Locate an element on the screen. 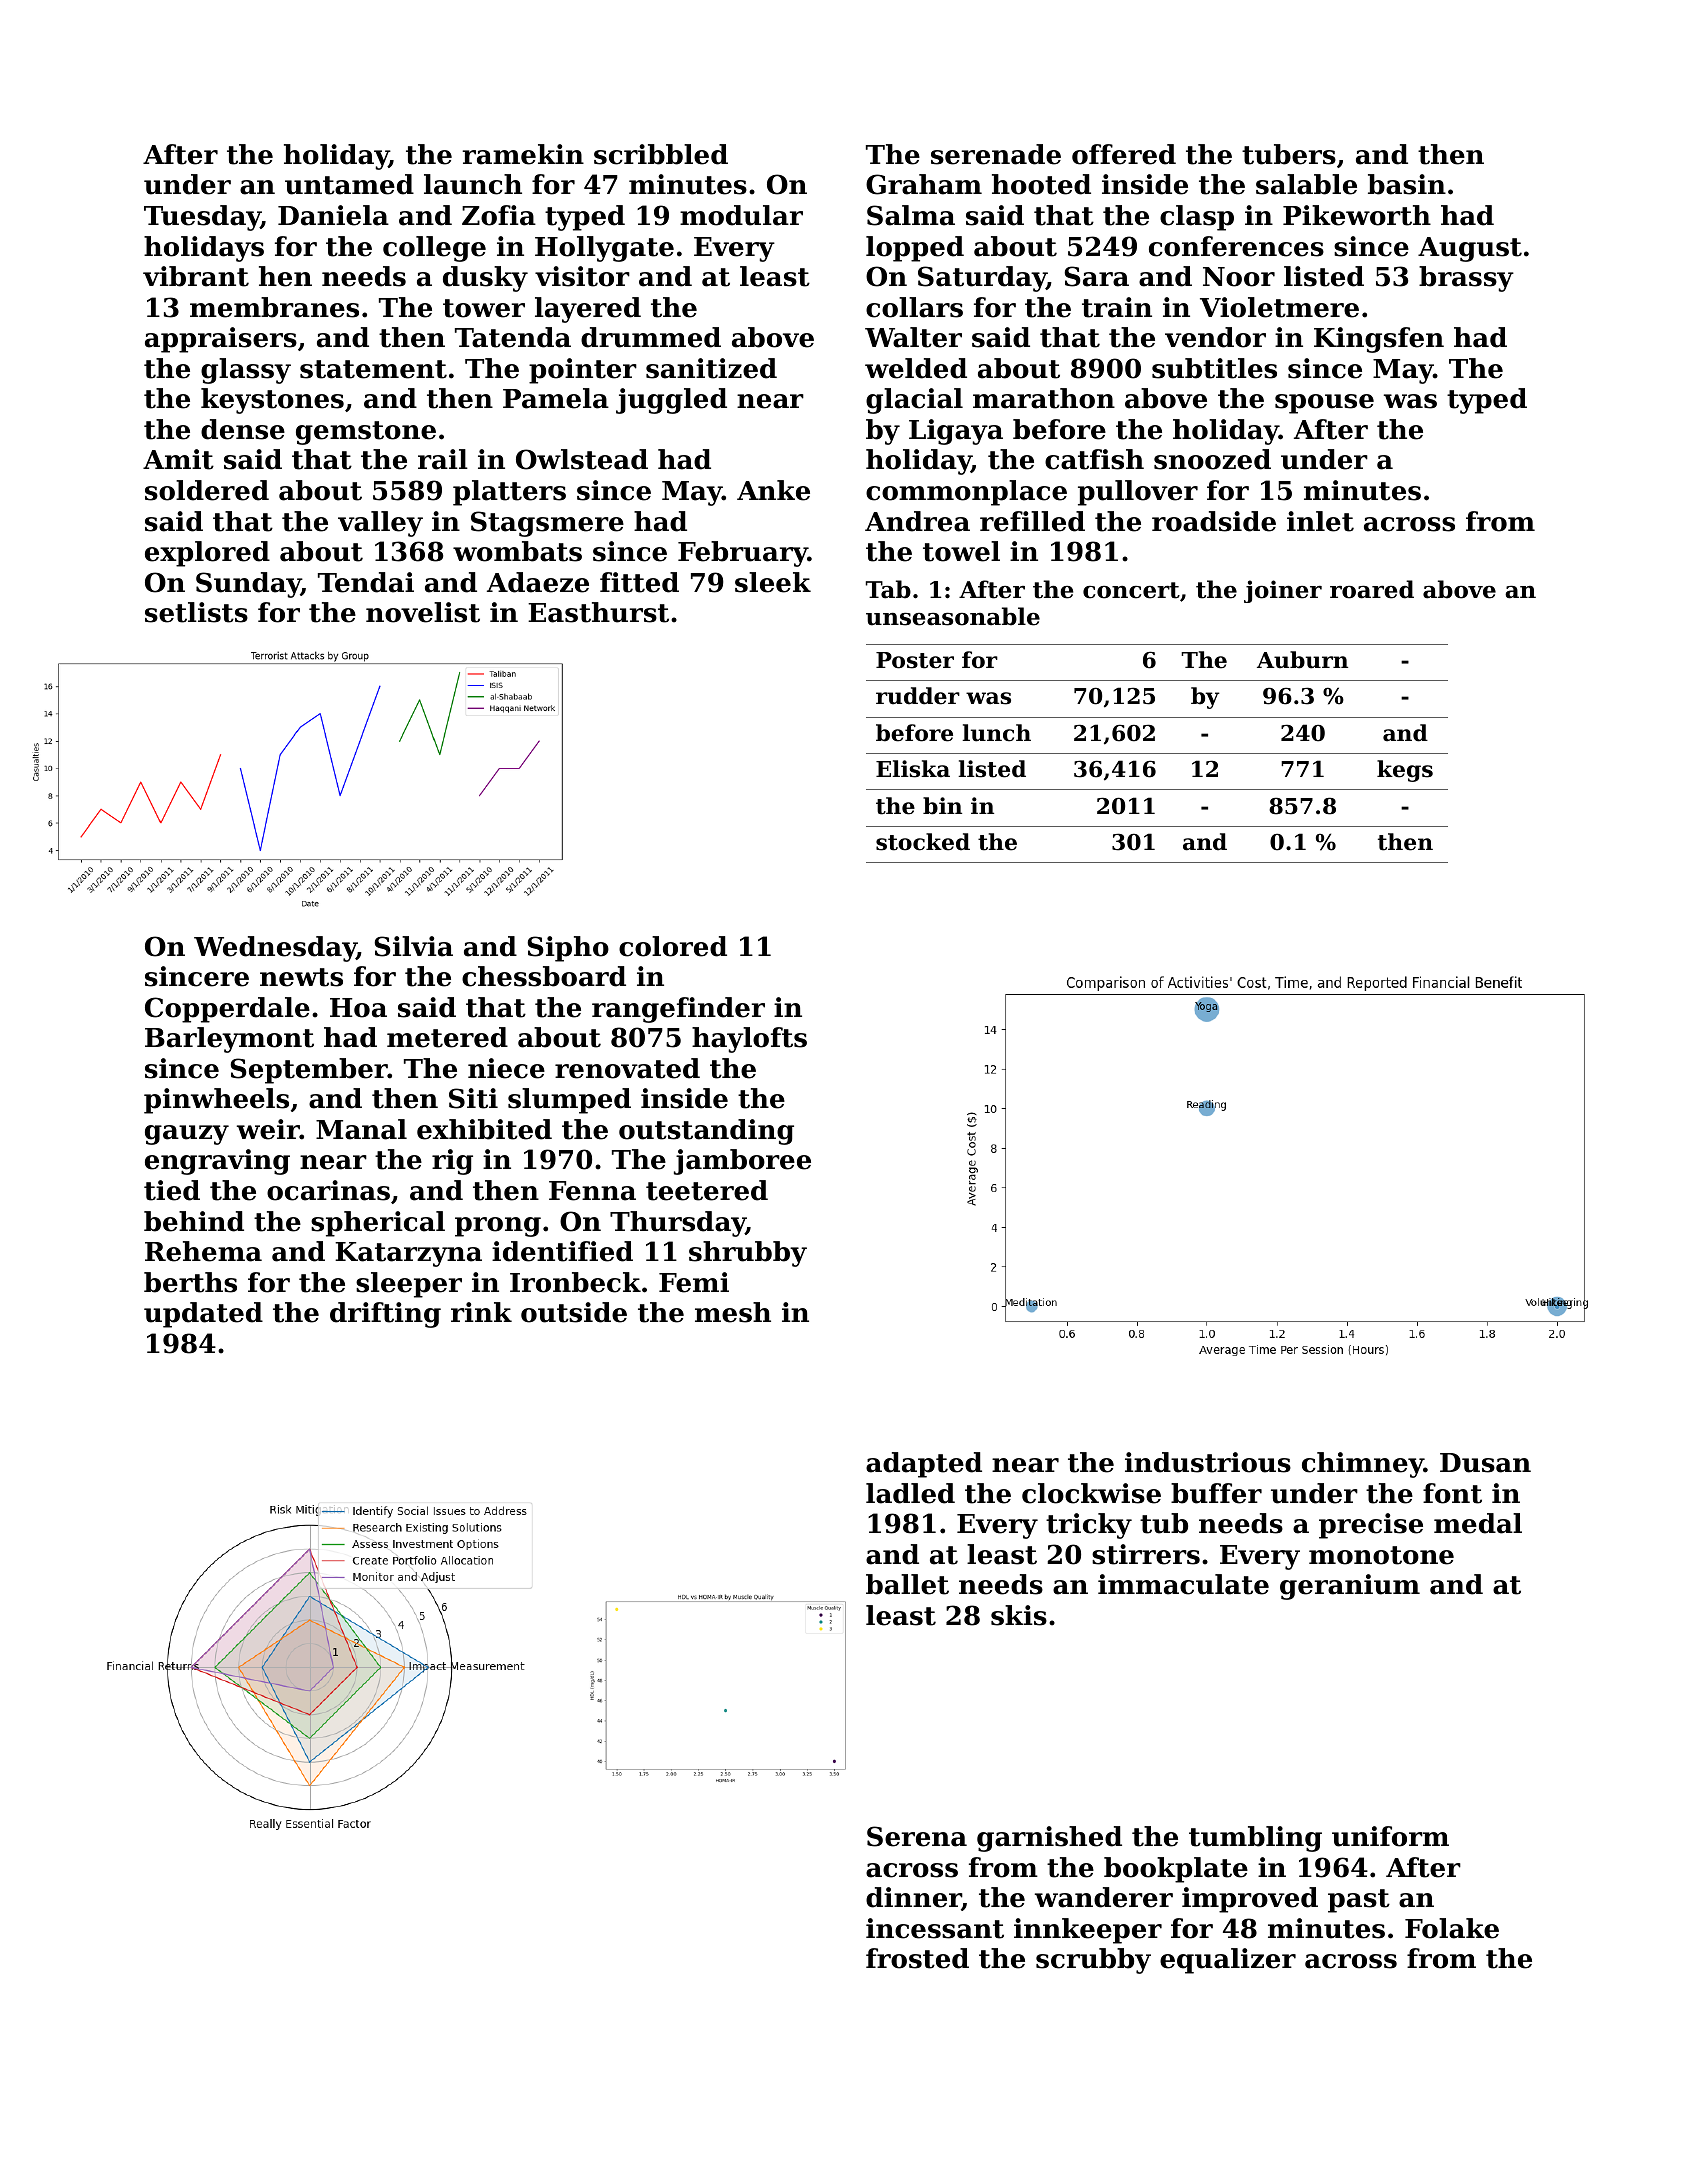 The width and height of the screenshot is (1683, 2178). stocked is located at coordinates (923, 842).
